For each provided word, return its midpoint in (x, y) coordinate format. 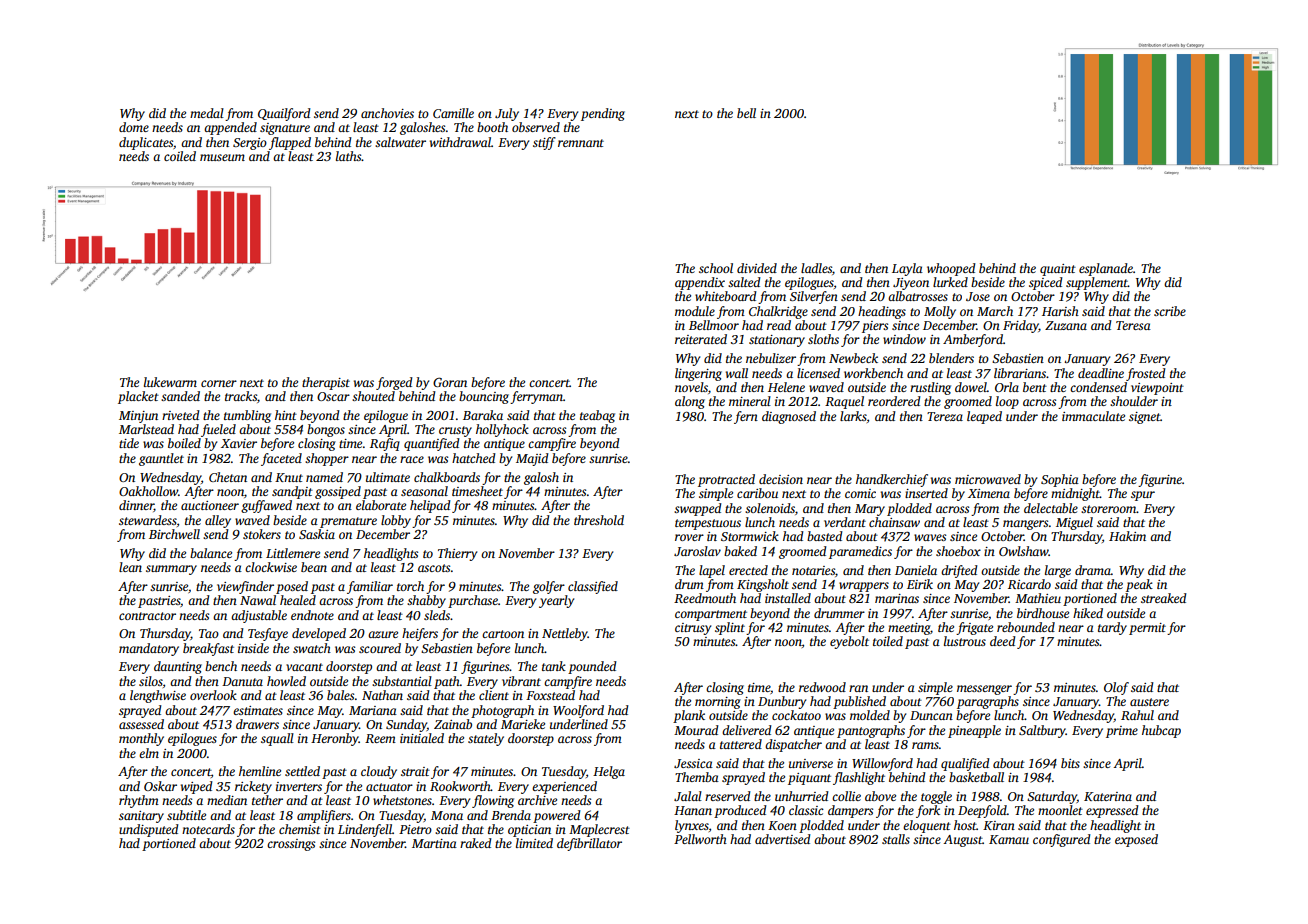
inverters (299, 786)
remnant (581, 143)
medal (207, 113)
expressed (1112, 811)
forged (394, 383)
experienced (564, 787)
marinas (897, 598)
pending (603, 114)
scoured (380, 648)
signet (1145, 418)
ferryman (536, 397)
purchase (473, 601)
